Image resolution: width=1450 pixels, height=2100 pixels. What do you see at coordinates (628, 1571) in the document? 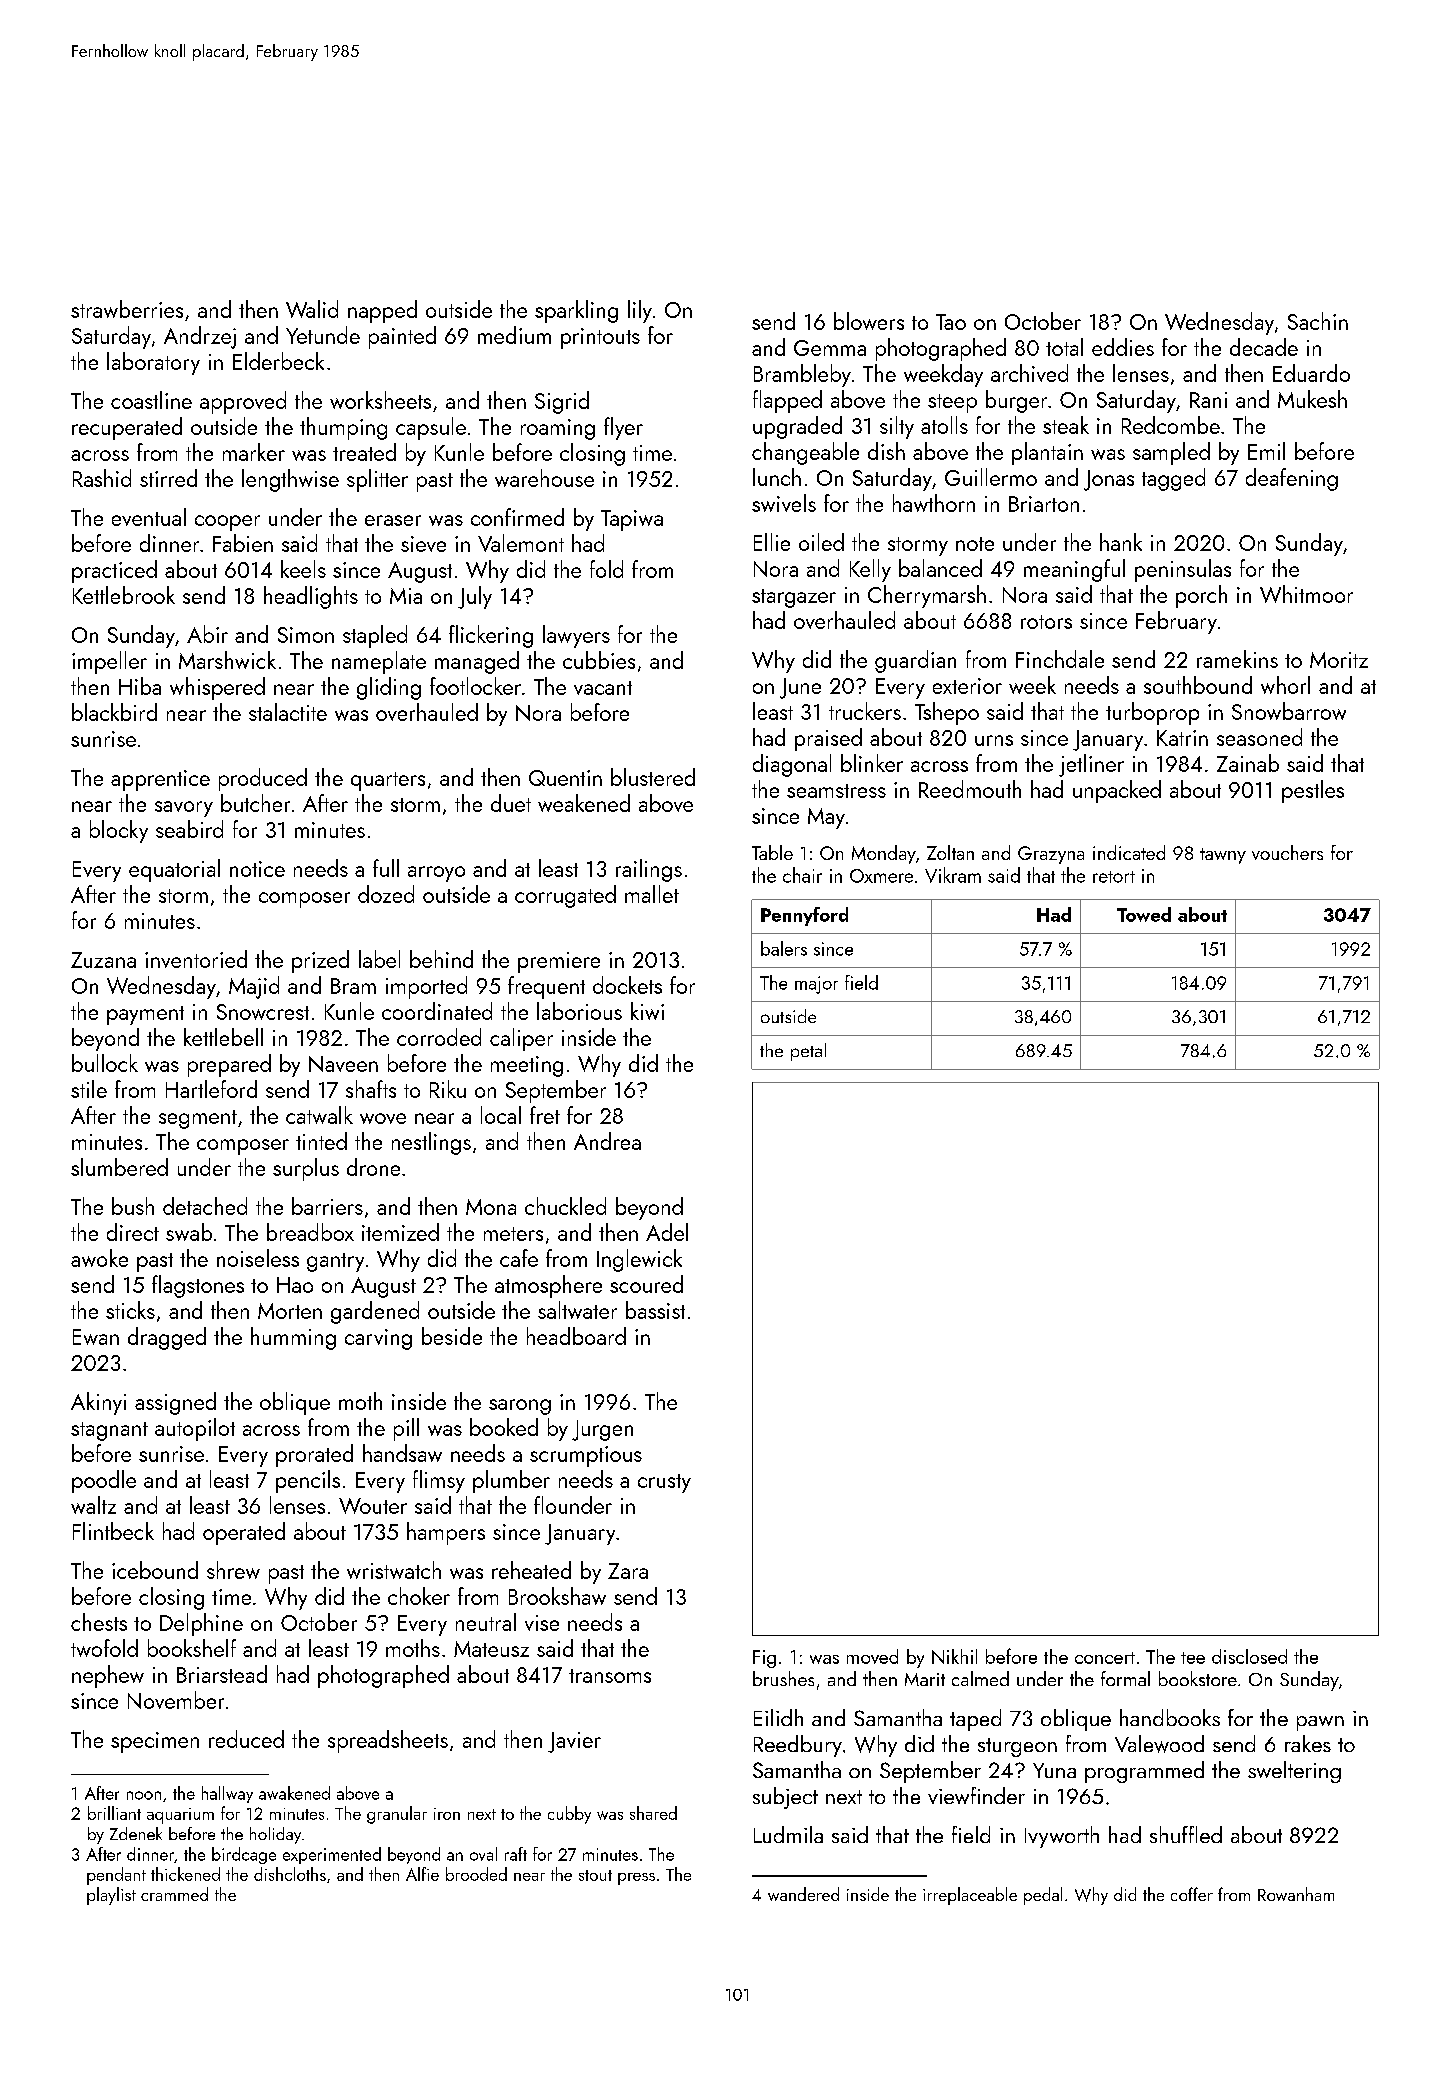
I see `Zara` at bounding box center [628, 1571].
